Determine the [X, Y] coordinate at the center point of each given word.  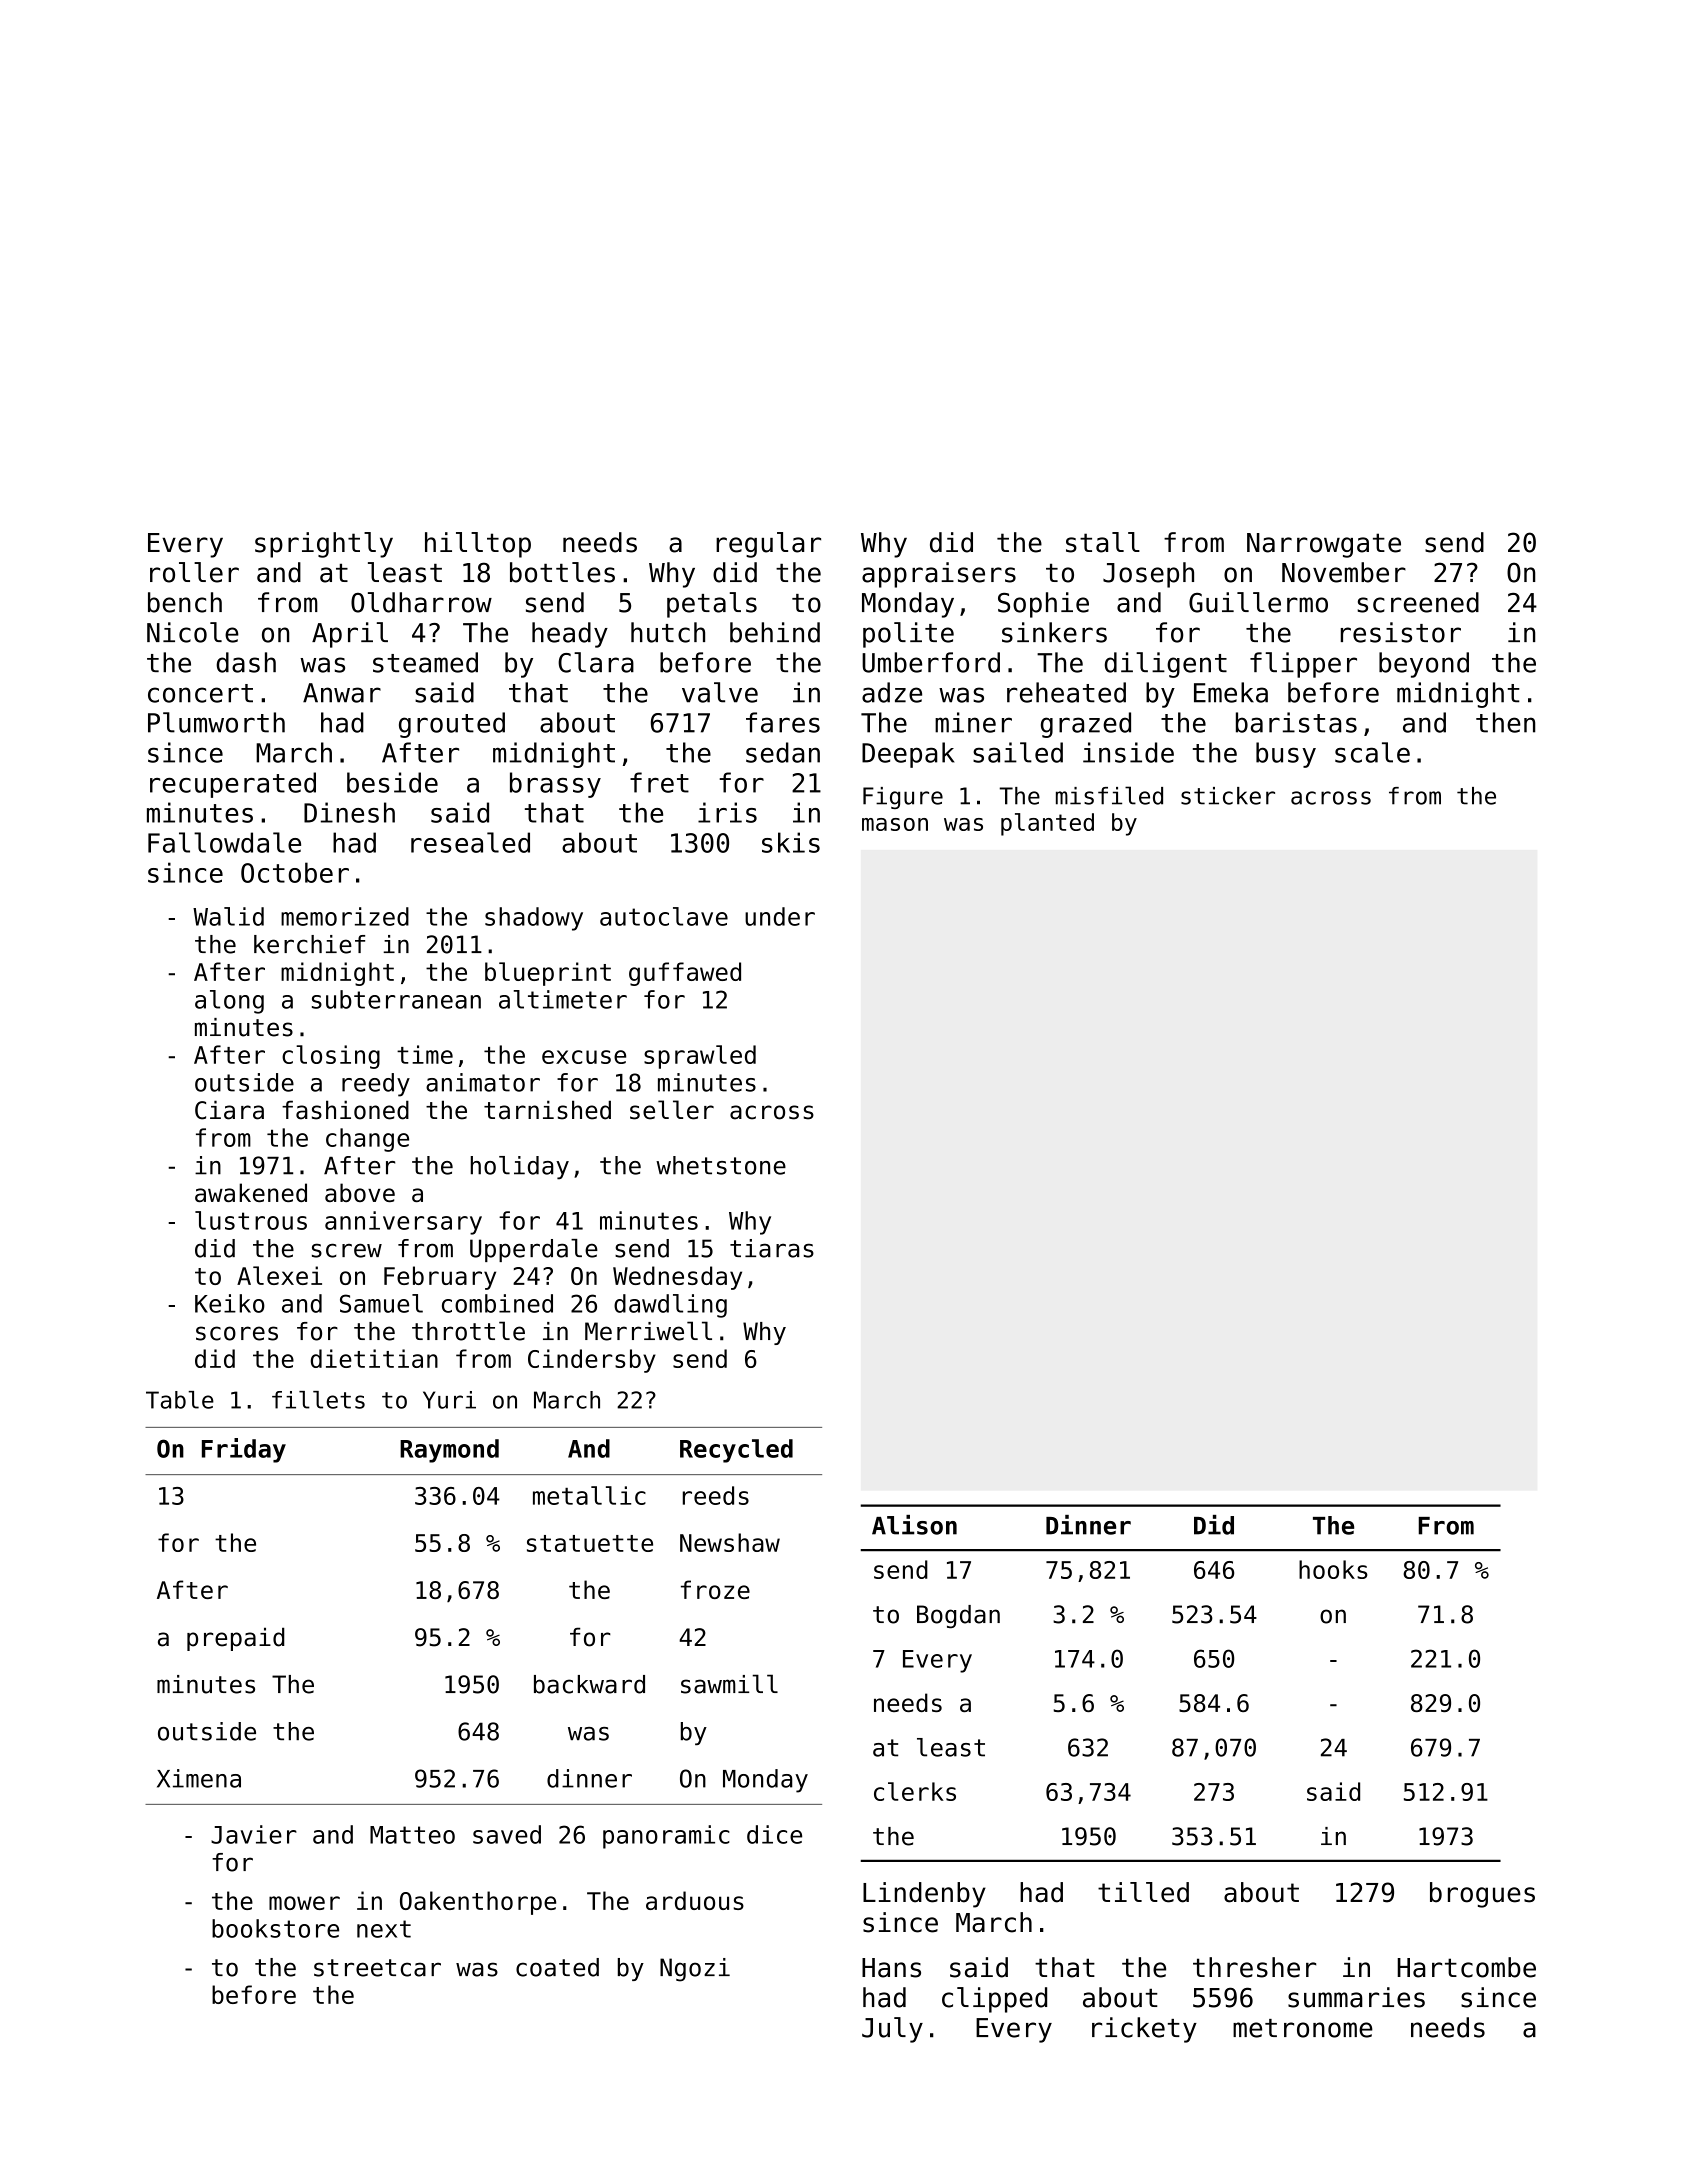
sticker [1228, 796]
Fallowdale [224, 842]
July [892, 2030]
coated [557, 1967]
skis [791, 842]
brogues [1482, 1895]
